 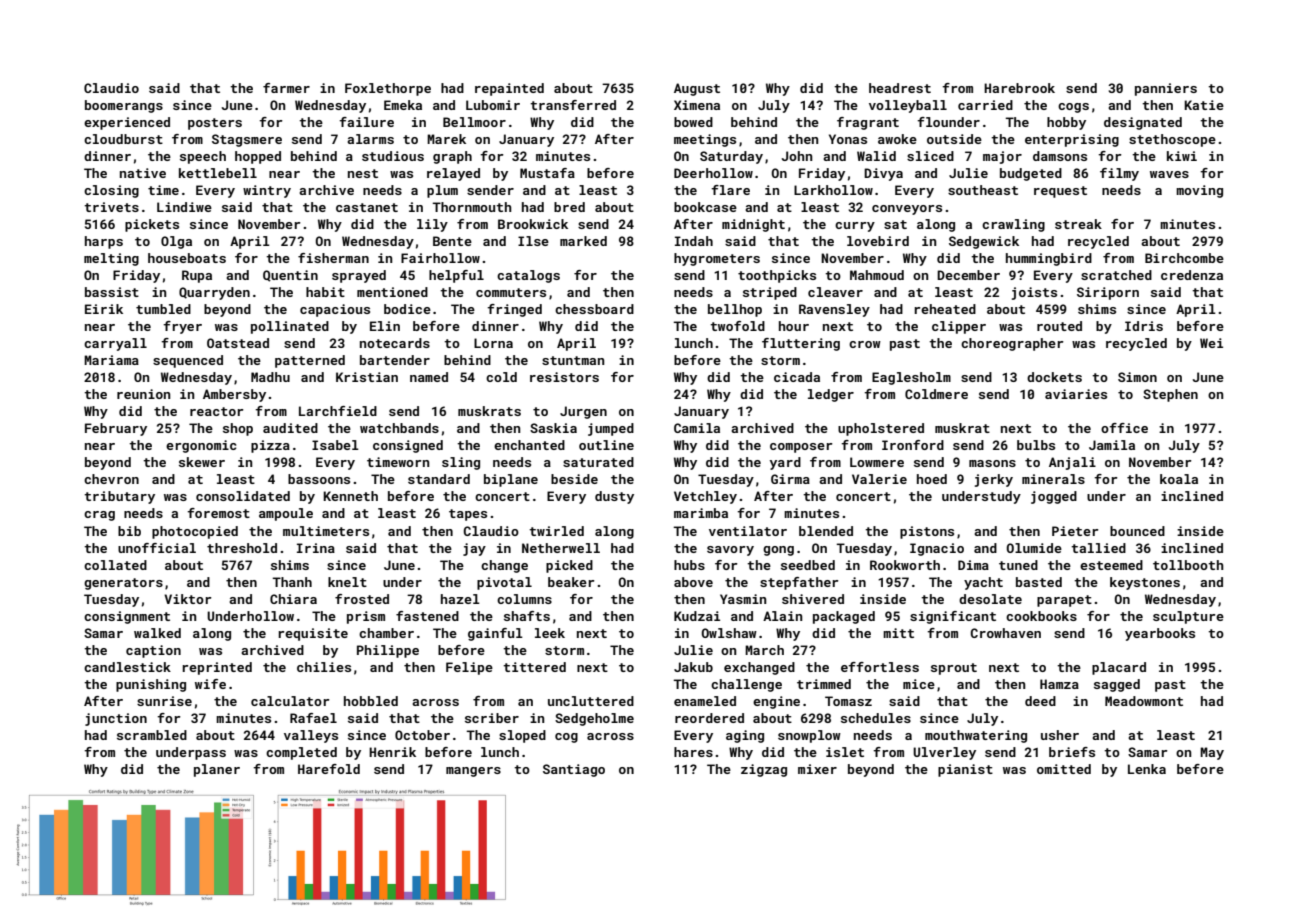 What do you see at coordinates (1137, 377) in the screenshot?
I see `Simon` at bounding box center [1137, 377].
